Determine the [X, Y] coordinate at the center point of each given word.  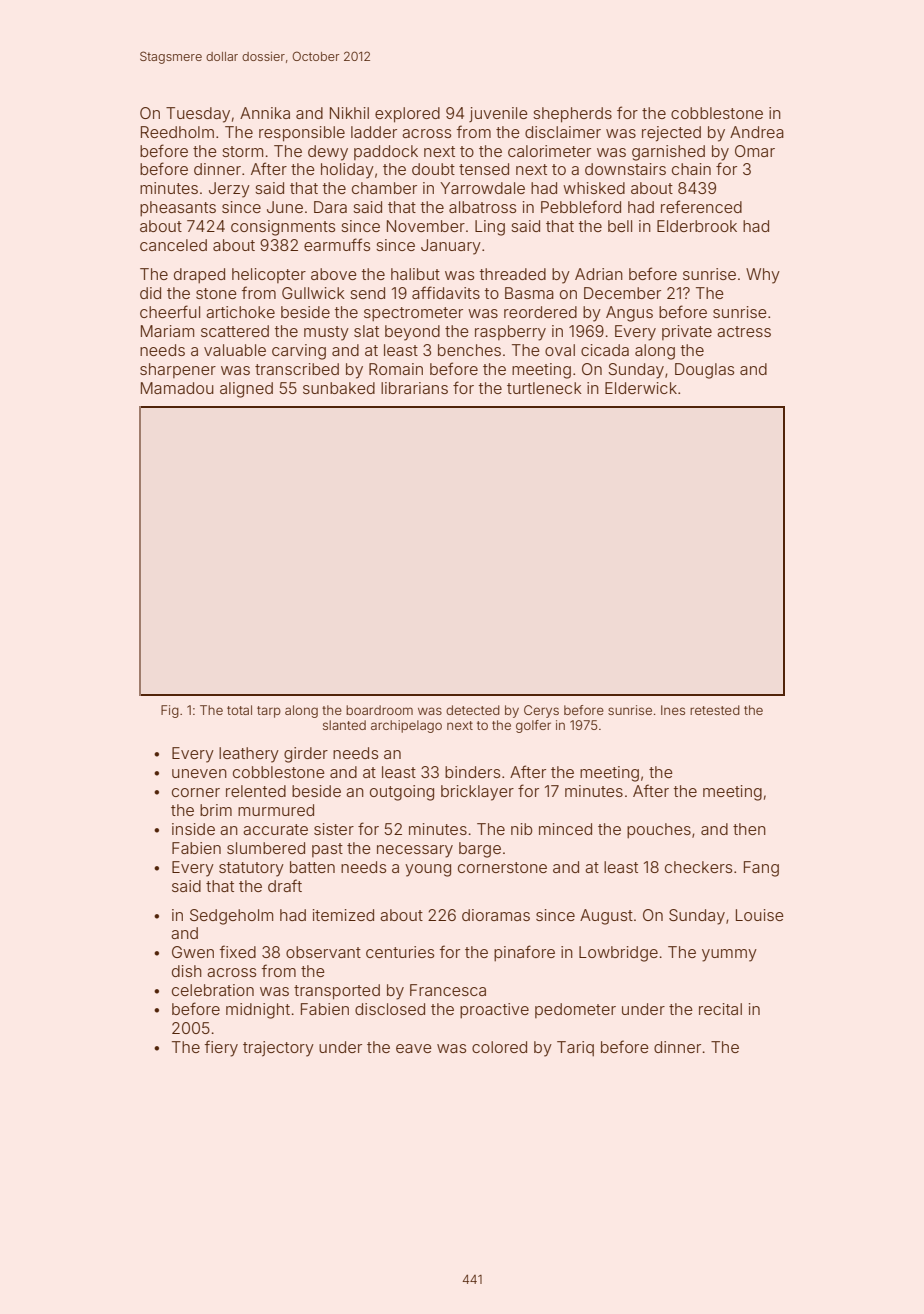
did [150, 293]
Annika [265, 113]
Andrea [757, 132]
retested [715, 710]
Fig [170, 711]
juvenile [498, 114]
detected [473, 710]
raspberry [510, 333]
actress [744, 331]
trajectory [278, 1049]
